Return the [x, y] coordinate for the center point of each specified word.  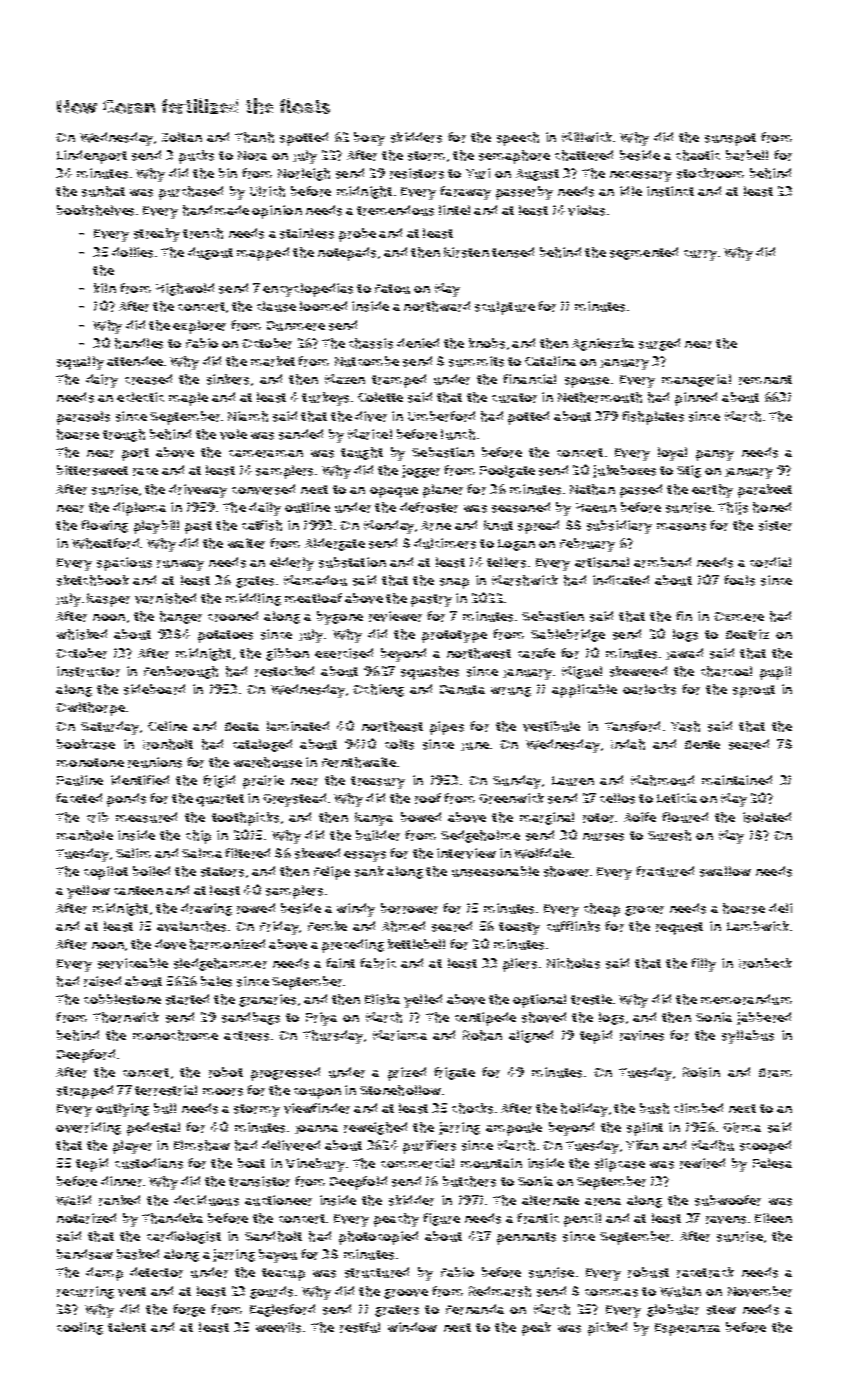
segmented [644, 253]
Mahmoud [662, 780]
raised [102, 981]
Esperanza [687, 1329]
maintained [737, 780]
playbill [156, 527]
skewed [317, 853]
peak [536, 1329]
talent [127, 1327]
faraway [465, 193]
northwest [479, 653]
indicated [621, 580]
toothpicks [245, 819]
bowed [421, 817]
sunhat [103, 191]
